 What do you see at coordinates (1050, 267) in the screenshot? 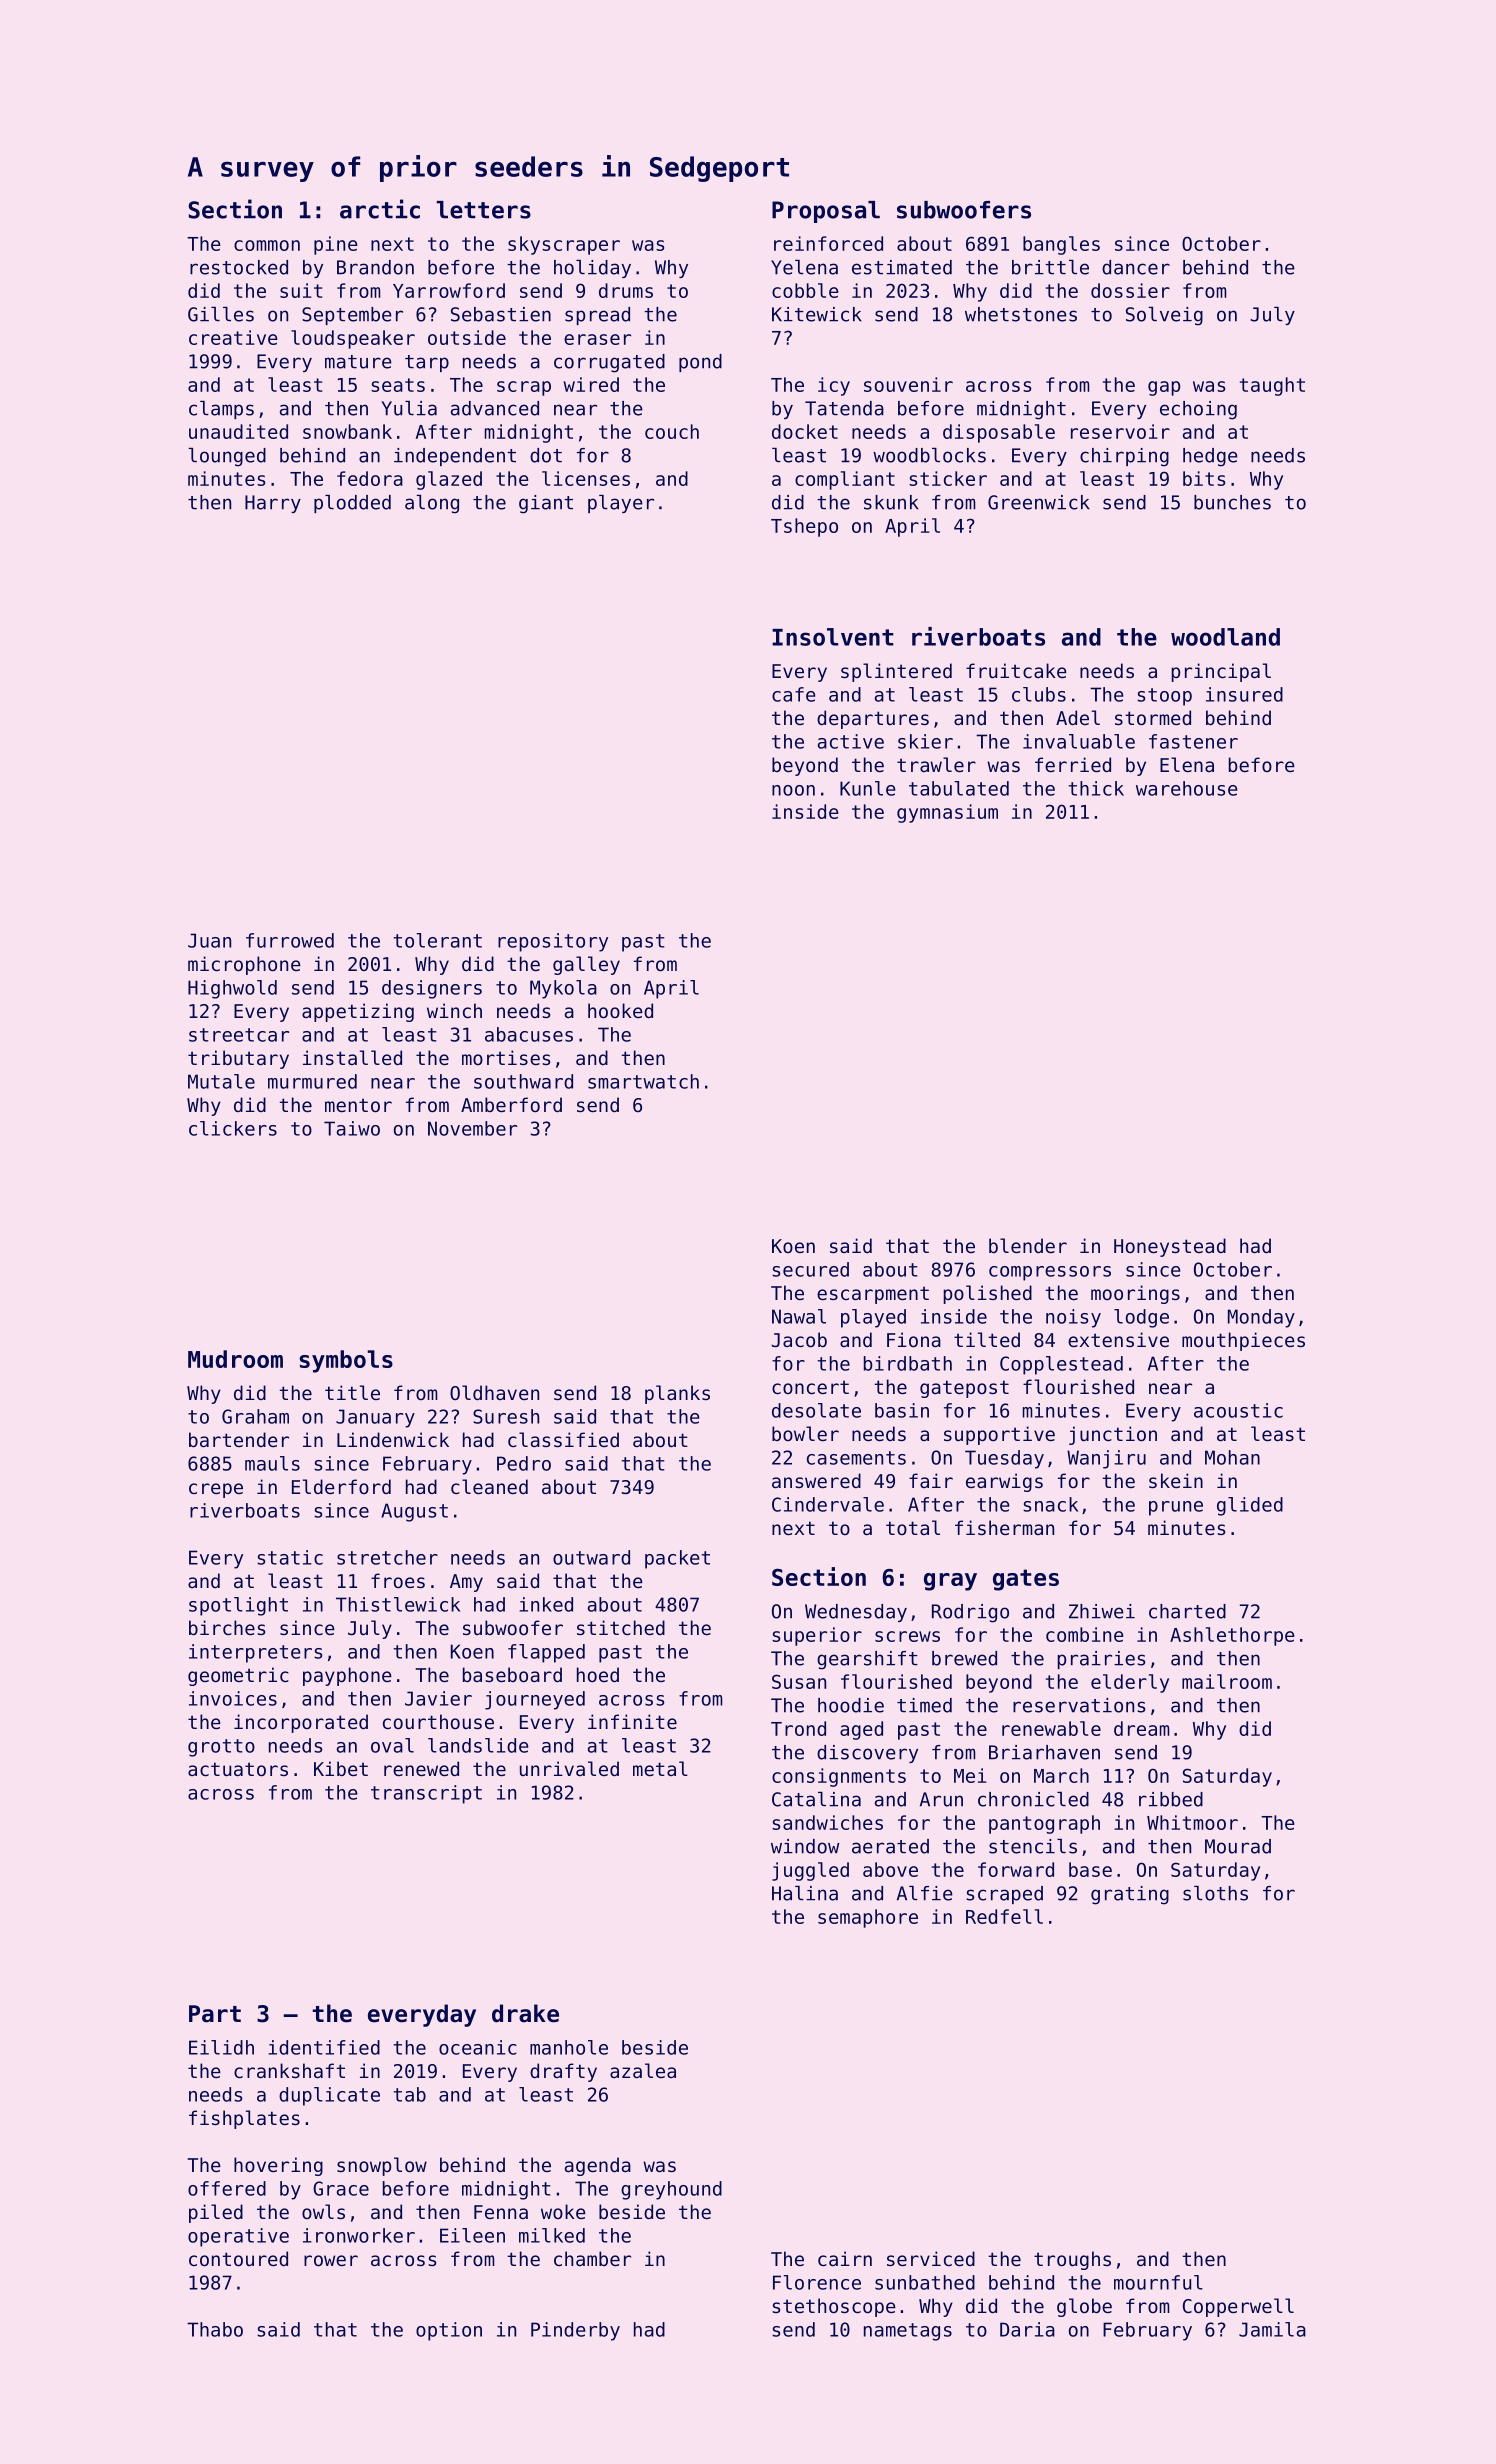
I see `brittle` at bounding box center [1050, 267].
